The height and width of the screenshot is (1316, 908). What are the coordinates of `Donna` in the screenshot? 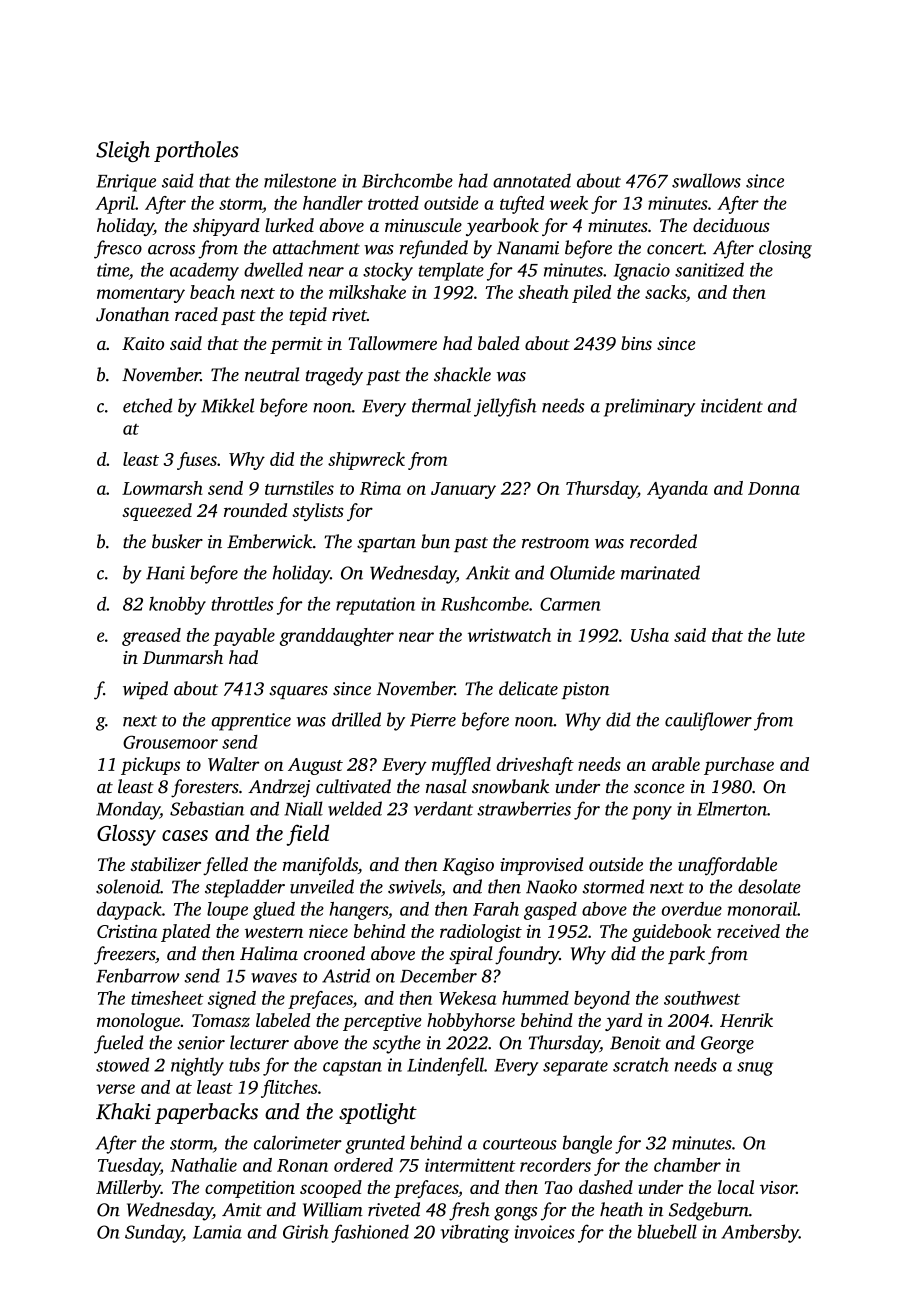 It's located at (774, 488).
